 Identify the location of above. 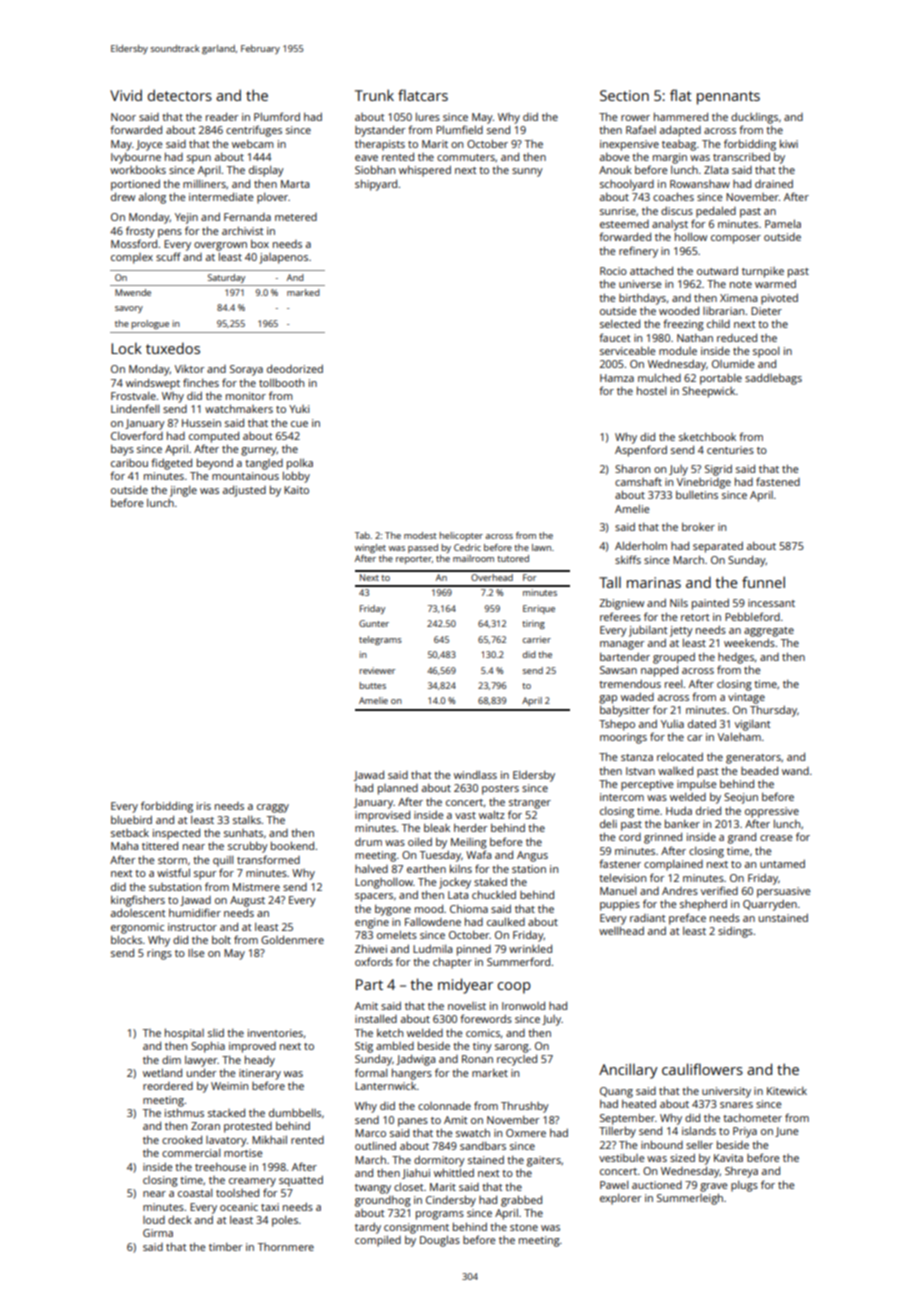
(615, 157).
